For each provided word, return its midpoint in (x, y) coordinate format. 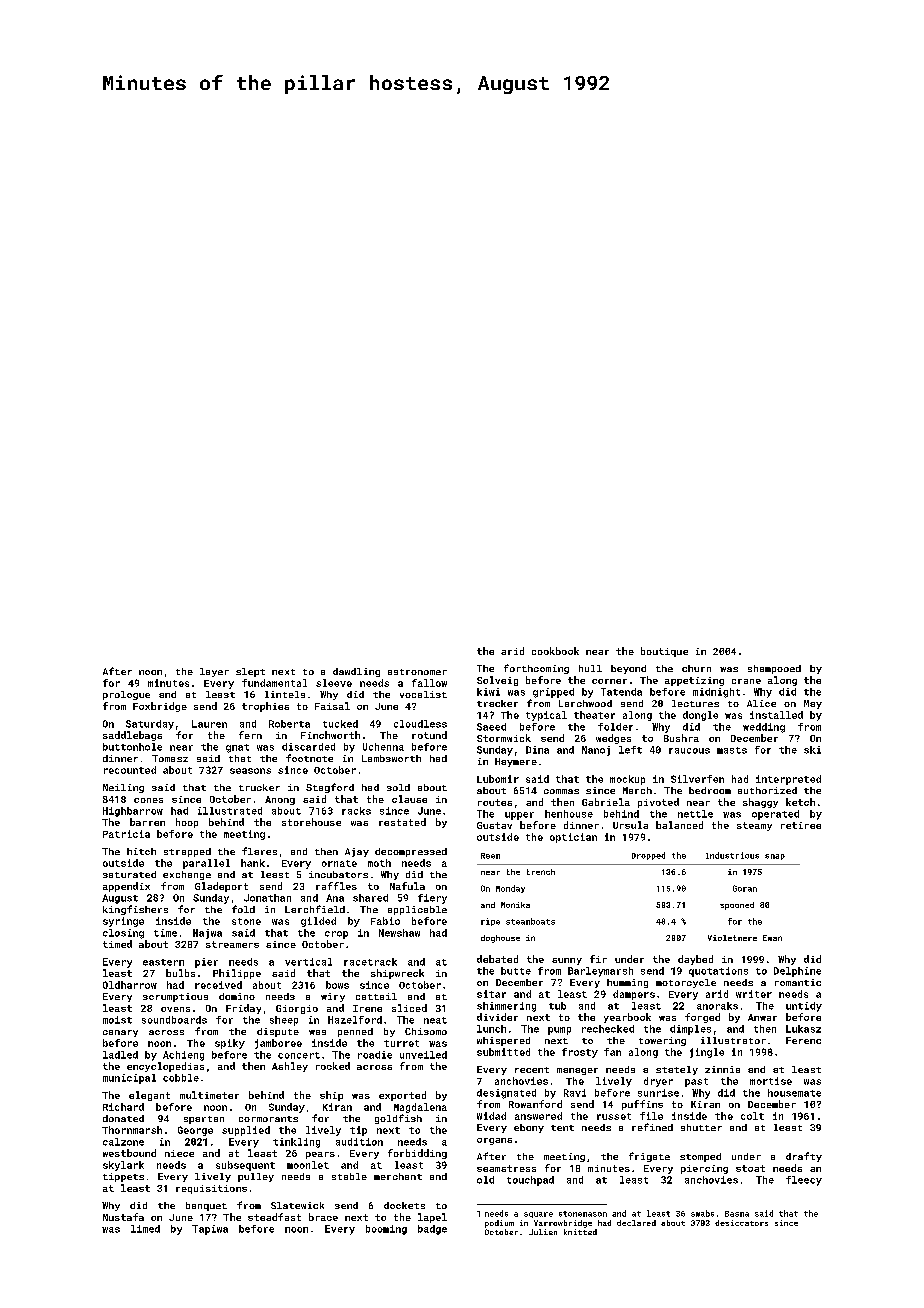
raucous (689, 751)
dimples (690, 1030)
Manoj (596, 751)
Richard (123, 1107)
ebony (529, 1128)
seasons (250, 771)
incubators (338, 874)
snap (775, 857)
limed (145, 1229)
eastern (163, 962)
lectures (695, 703)
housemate (794, 1093)
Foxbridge (160, 707)
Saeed (491, 727)
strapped (187, 852)
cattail (376, 996)
